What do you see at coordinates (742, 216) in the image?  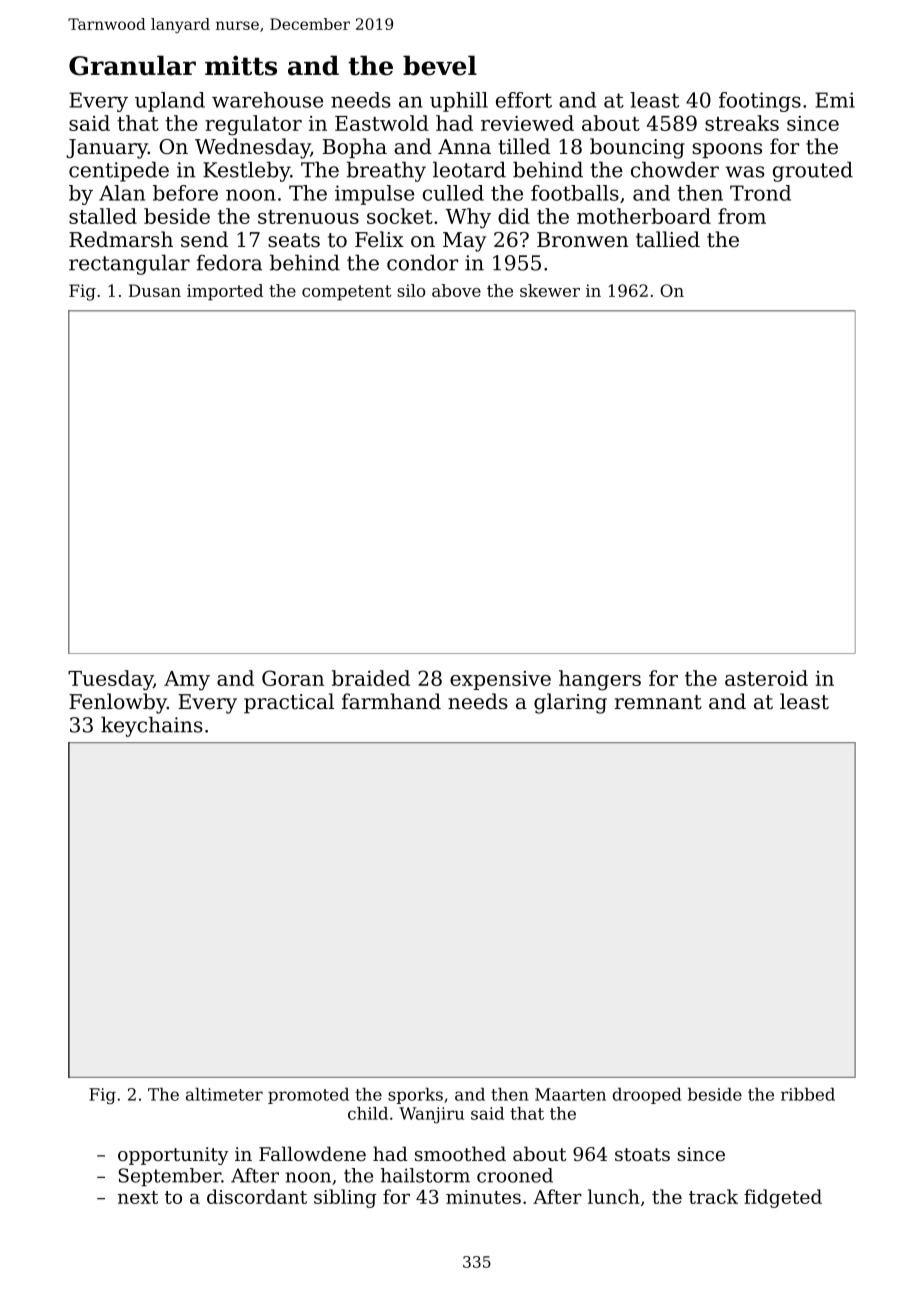 I see `from` at bounding box center [742, 216].
